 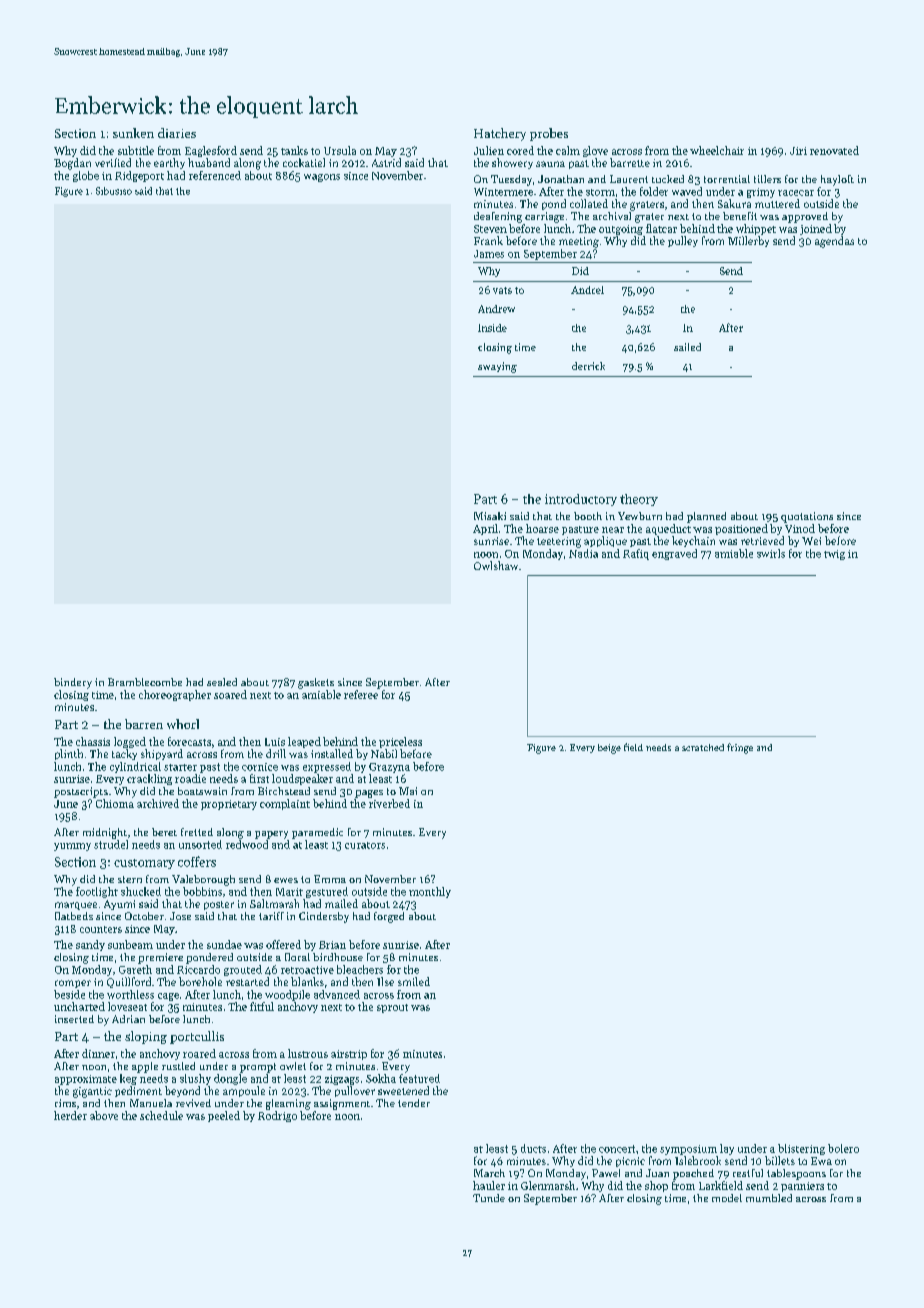 I want to click on cornice, so click(x=260, y=767).
